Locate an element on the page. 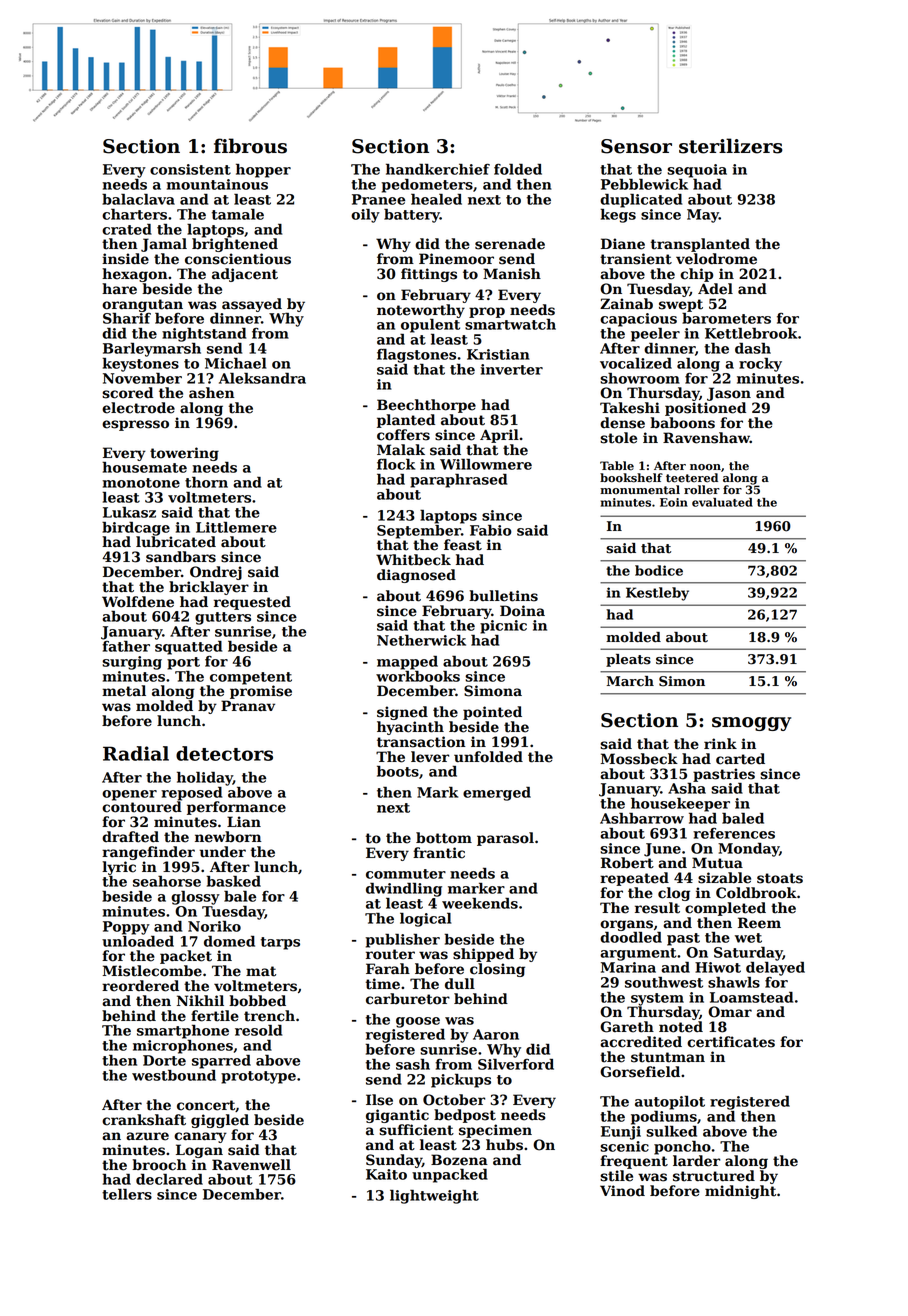  tamale is located at coordinates (238, 214).
